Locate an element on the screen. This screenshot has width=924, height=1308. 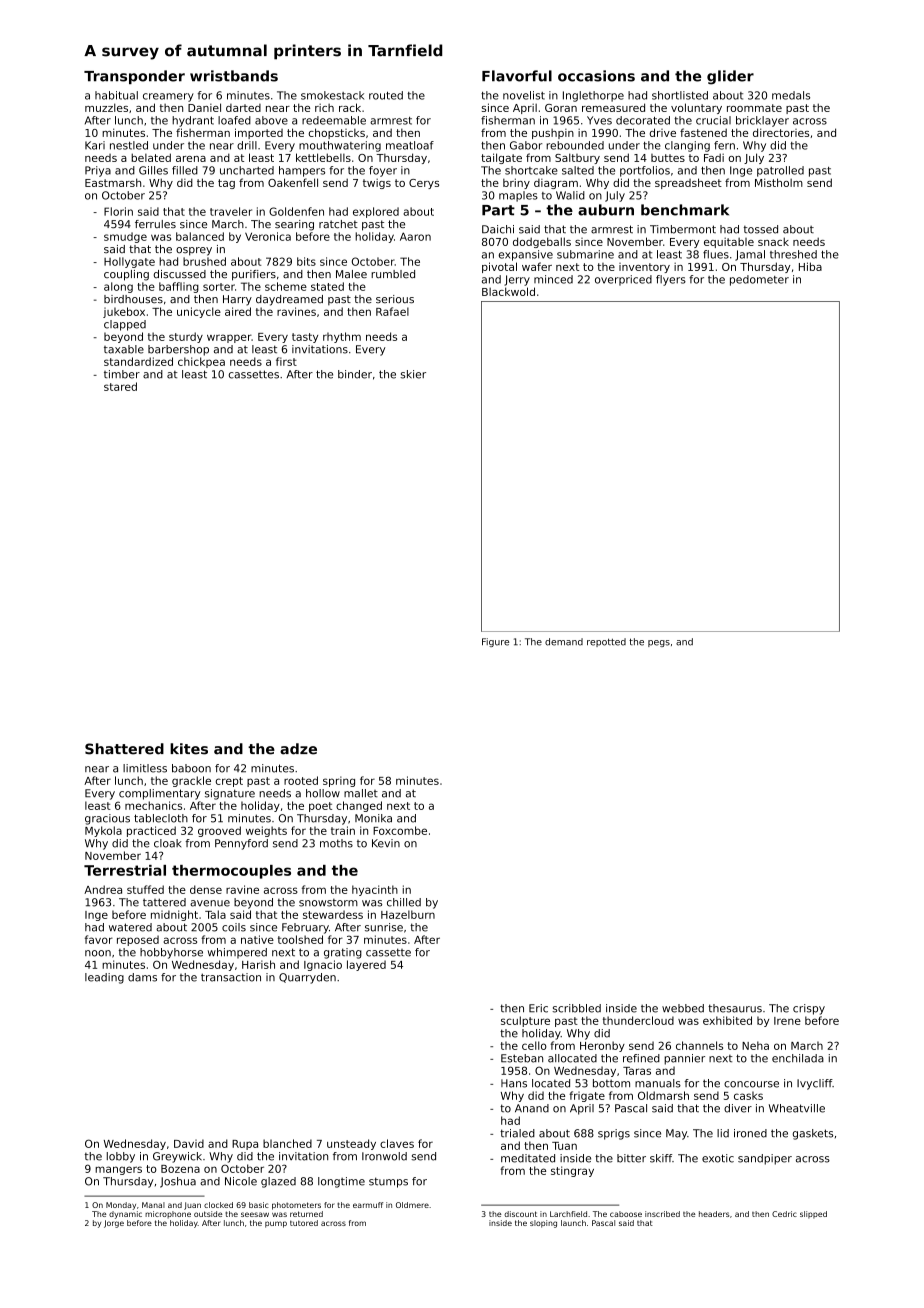
earmuff is located at coordinates (368, 1205).
